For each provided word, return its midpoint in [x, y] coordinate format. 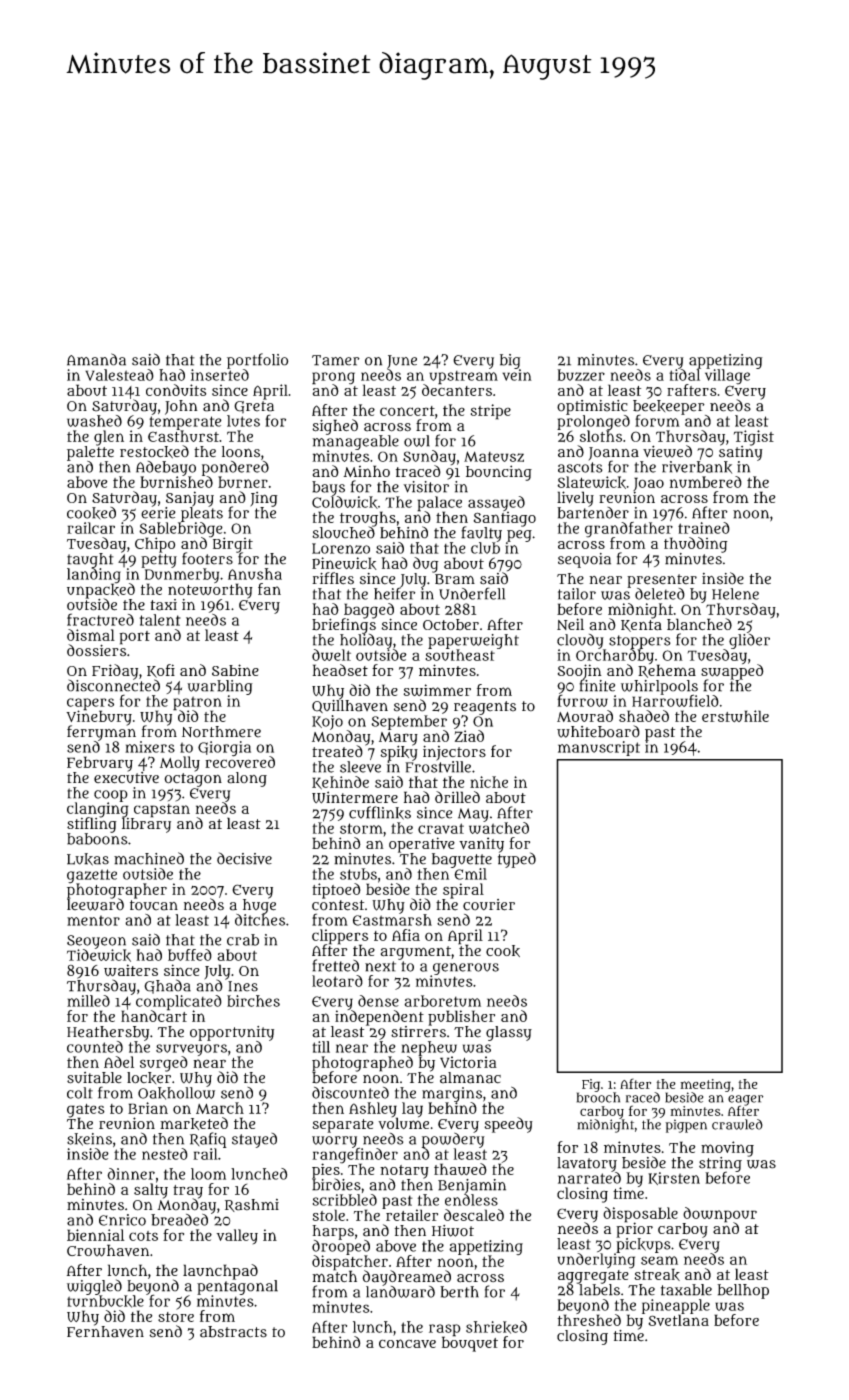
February [100, 764]
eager [745, 1100]
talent [160, 620]
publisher [461, 1018]
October [451, 624]
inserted [220, 375]
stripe [491, 412]
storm [361, 828]
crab [243, 940]
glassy [509, 1033]
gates [86, 1111]
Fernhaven [105, 1332]
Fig [591, 1085]
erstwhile [735, 716]
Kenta [641, 626]
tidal [684, 375]
